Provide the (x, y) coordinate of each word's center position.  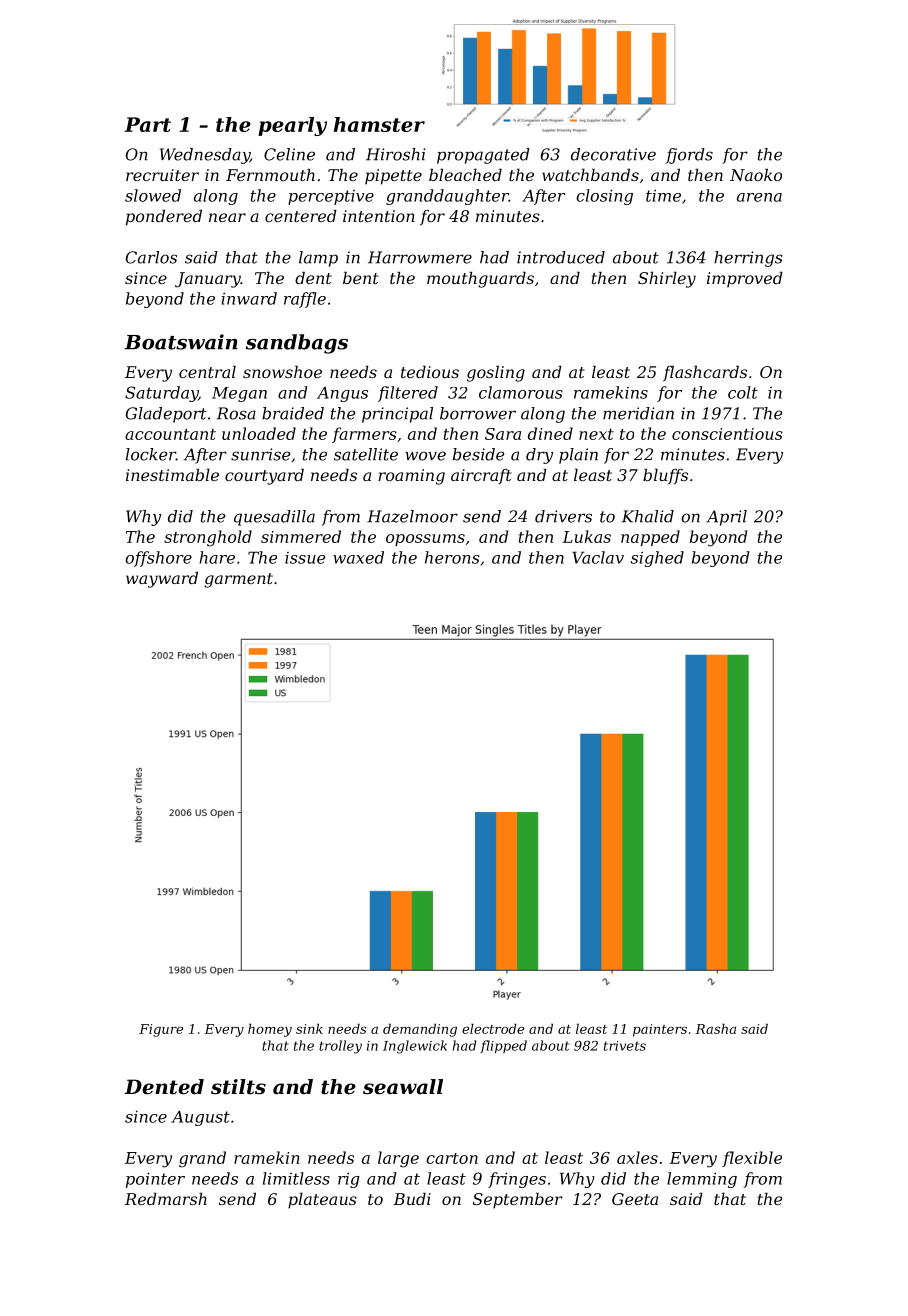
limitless (296, 1178)
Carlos (151, 257)
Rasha (715, 1028)
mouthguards (480, 280)
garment (238, 580)
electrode (493, 1028)
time (663, 195)
